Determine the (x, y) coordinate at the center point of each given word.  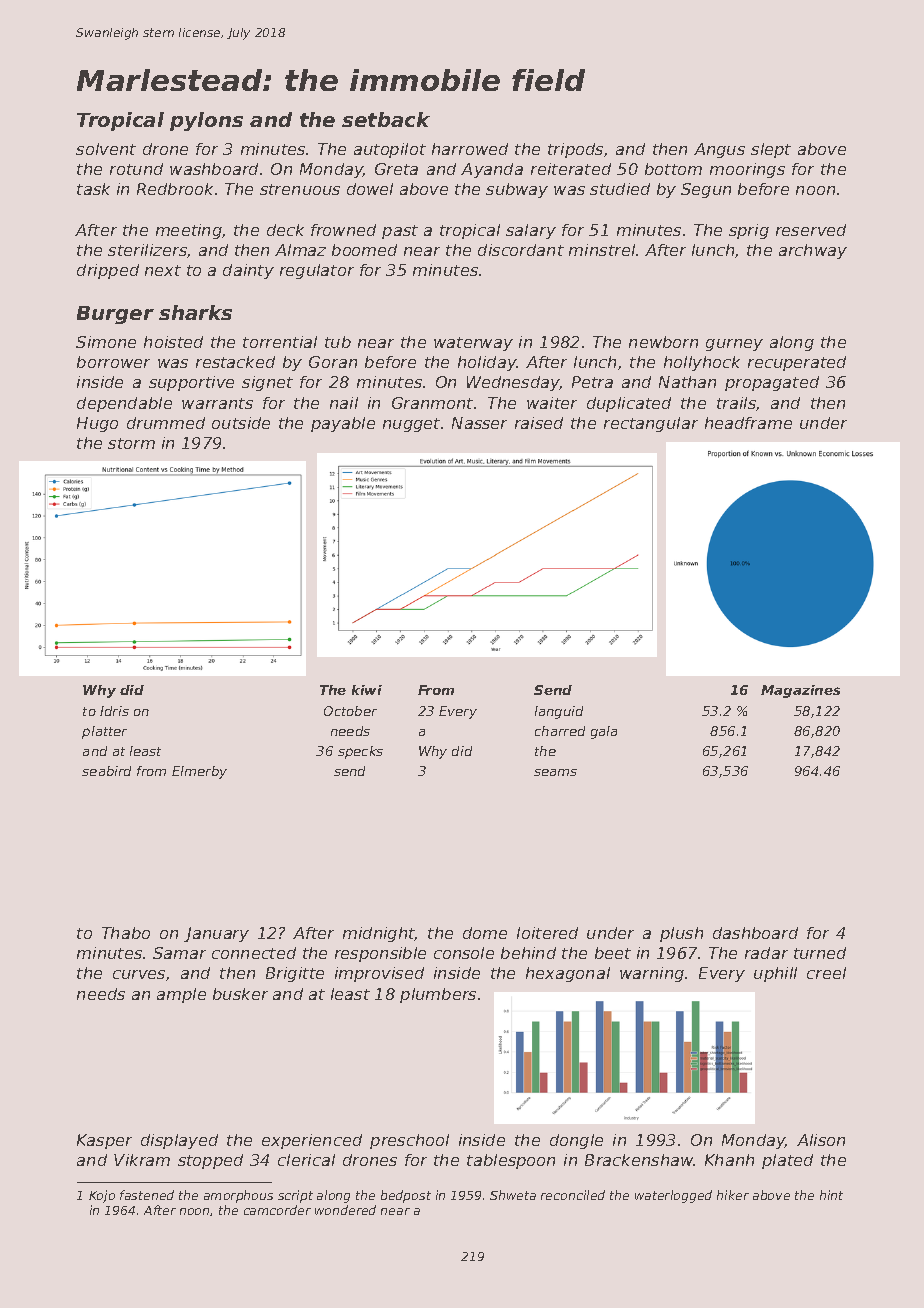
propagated (772, 383)
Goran (333, 362)
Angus (719, 150)
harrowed (470, 149)
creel (826, 973)
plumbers (438, 995)
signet (267, 383)
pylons (206, 121)
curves (139, 974)
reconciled (573, 1195)
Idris (114, 711)
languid (559, 712)
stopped (210, 1161)
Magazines (800, 691)
